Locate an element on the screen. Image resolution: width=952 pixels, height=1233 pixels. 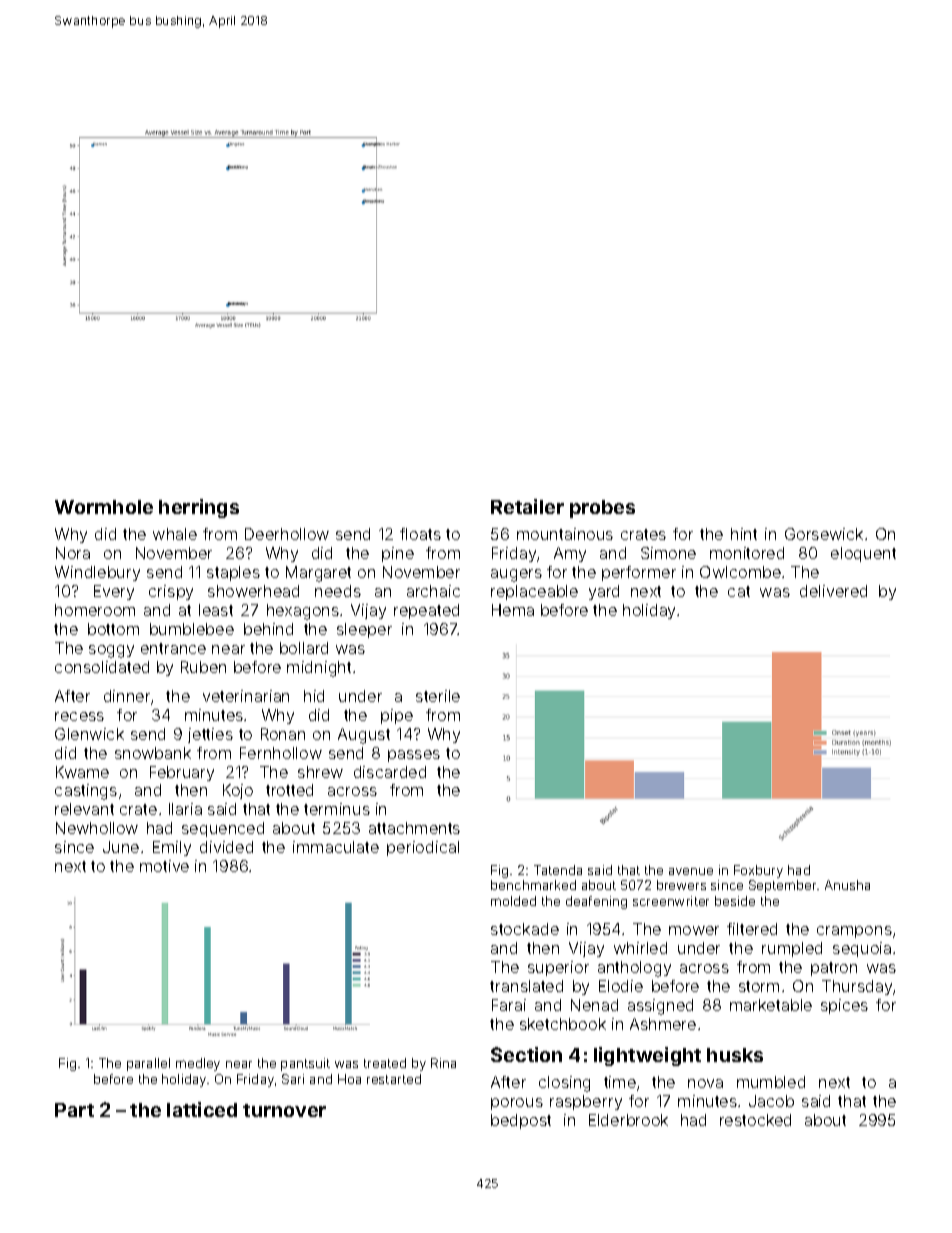
hint is located at coordinates (744, 534).
